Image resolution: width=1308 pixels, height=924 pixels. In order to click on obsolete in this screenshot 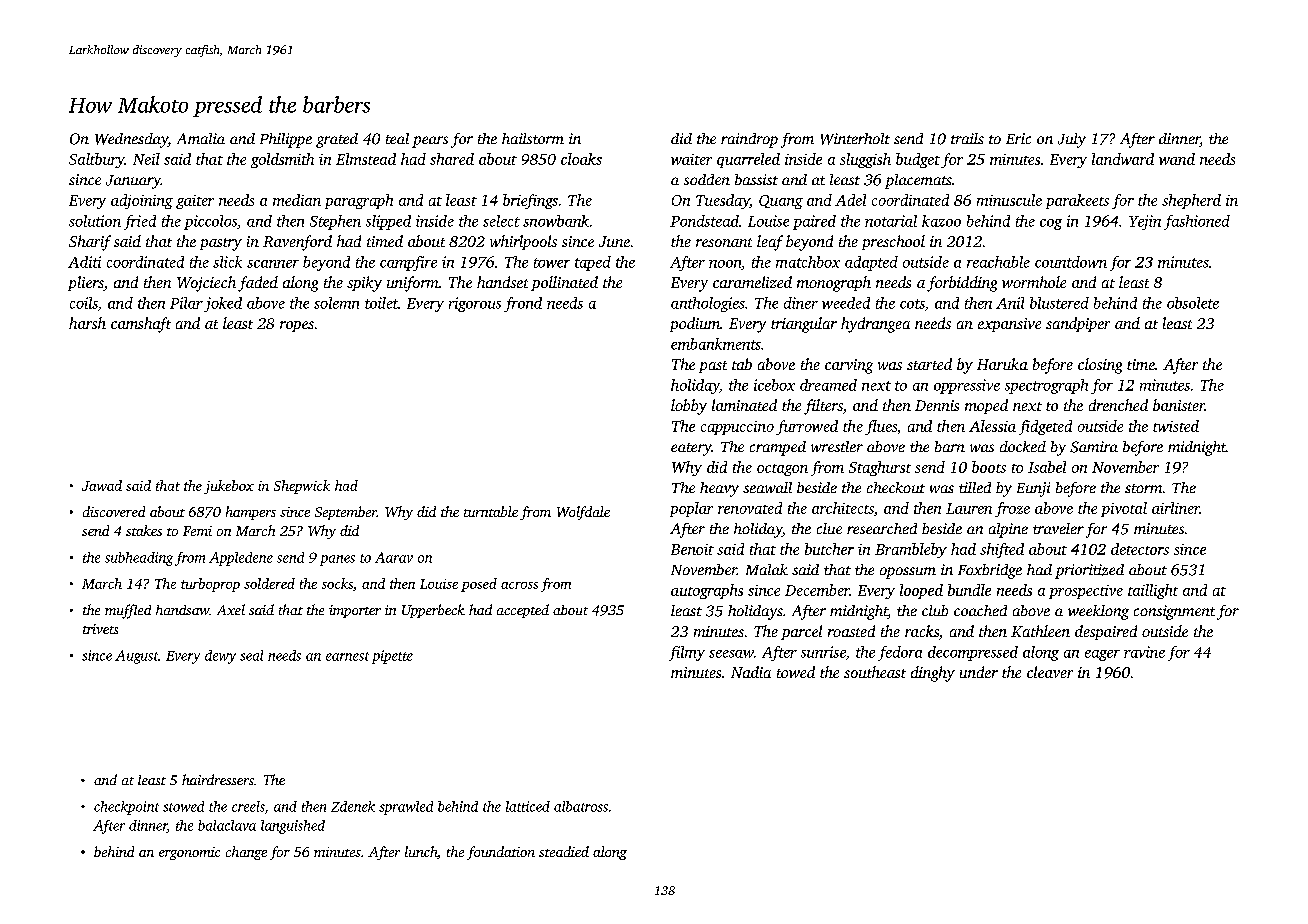, I will do `click(1193, 303)`.
